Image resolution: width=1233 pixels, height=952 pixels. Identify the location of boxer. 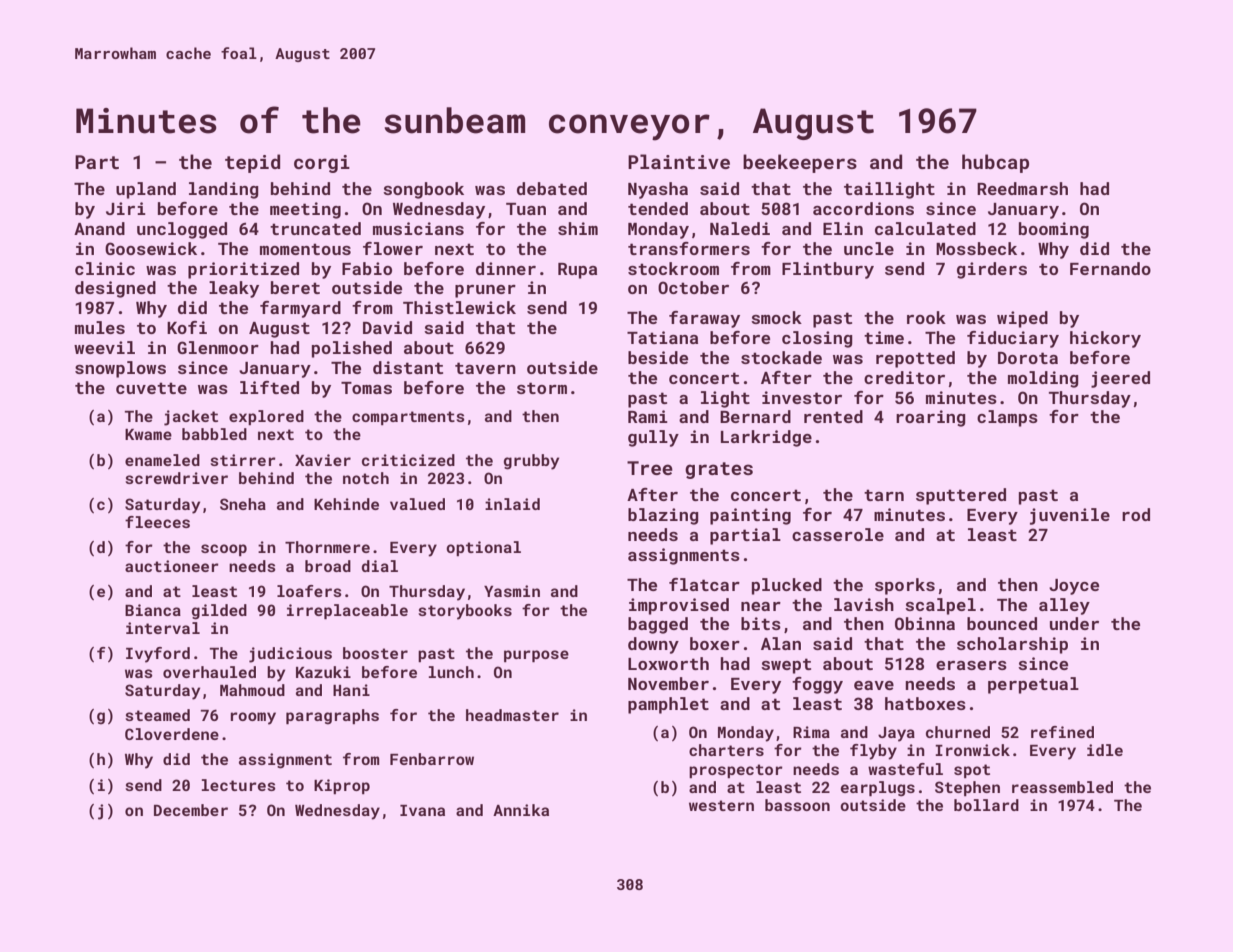
(715, 643).
